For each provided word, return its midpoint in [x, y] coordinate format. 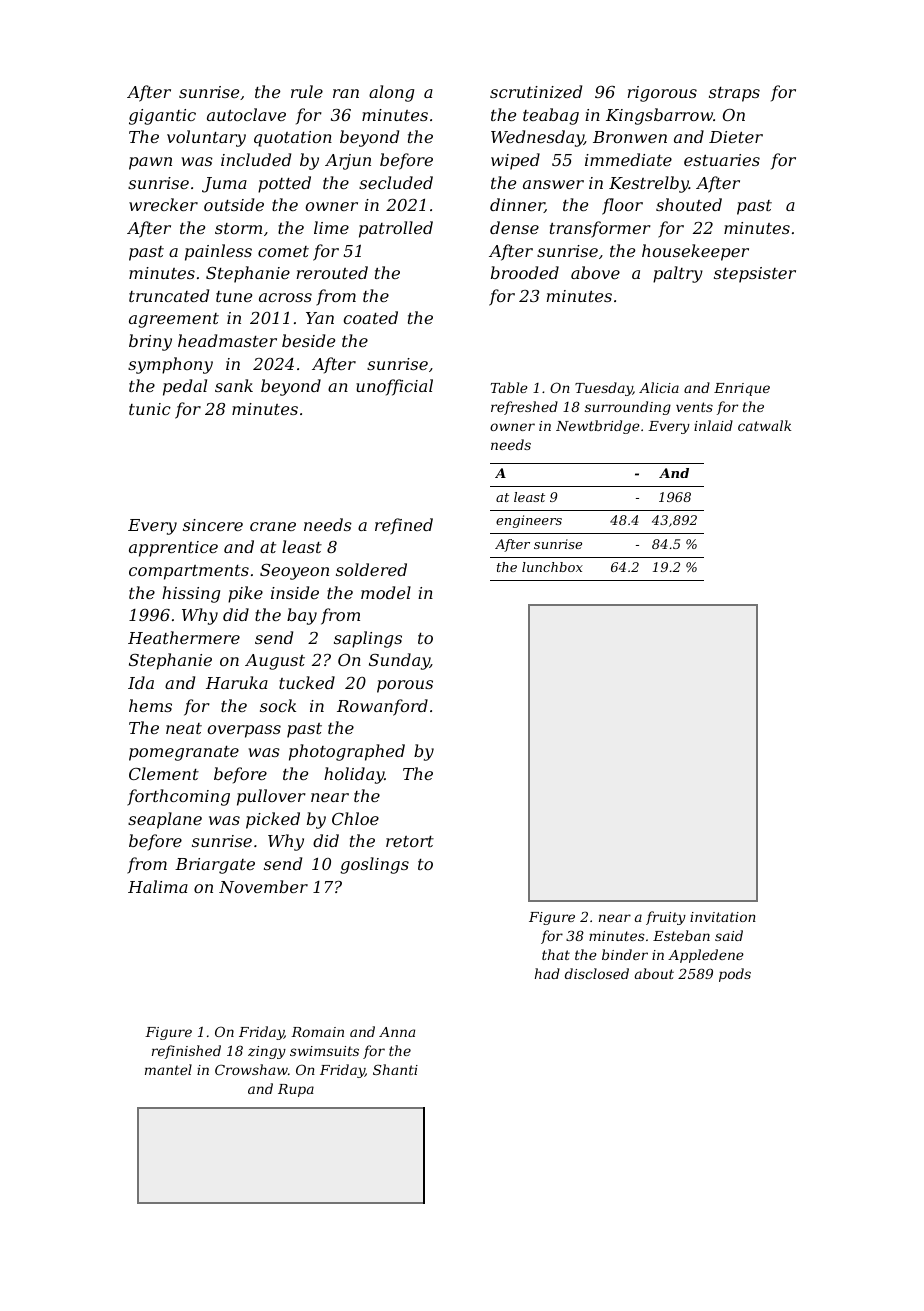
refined [404, 526]
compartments [189, 572]
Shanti [395, 1069]
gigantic [162, 117]
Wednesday [537, 138]
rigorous [662, 94]
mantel [168, 1069]
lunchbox [552, 567]
